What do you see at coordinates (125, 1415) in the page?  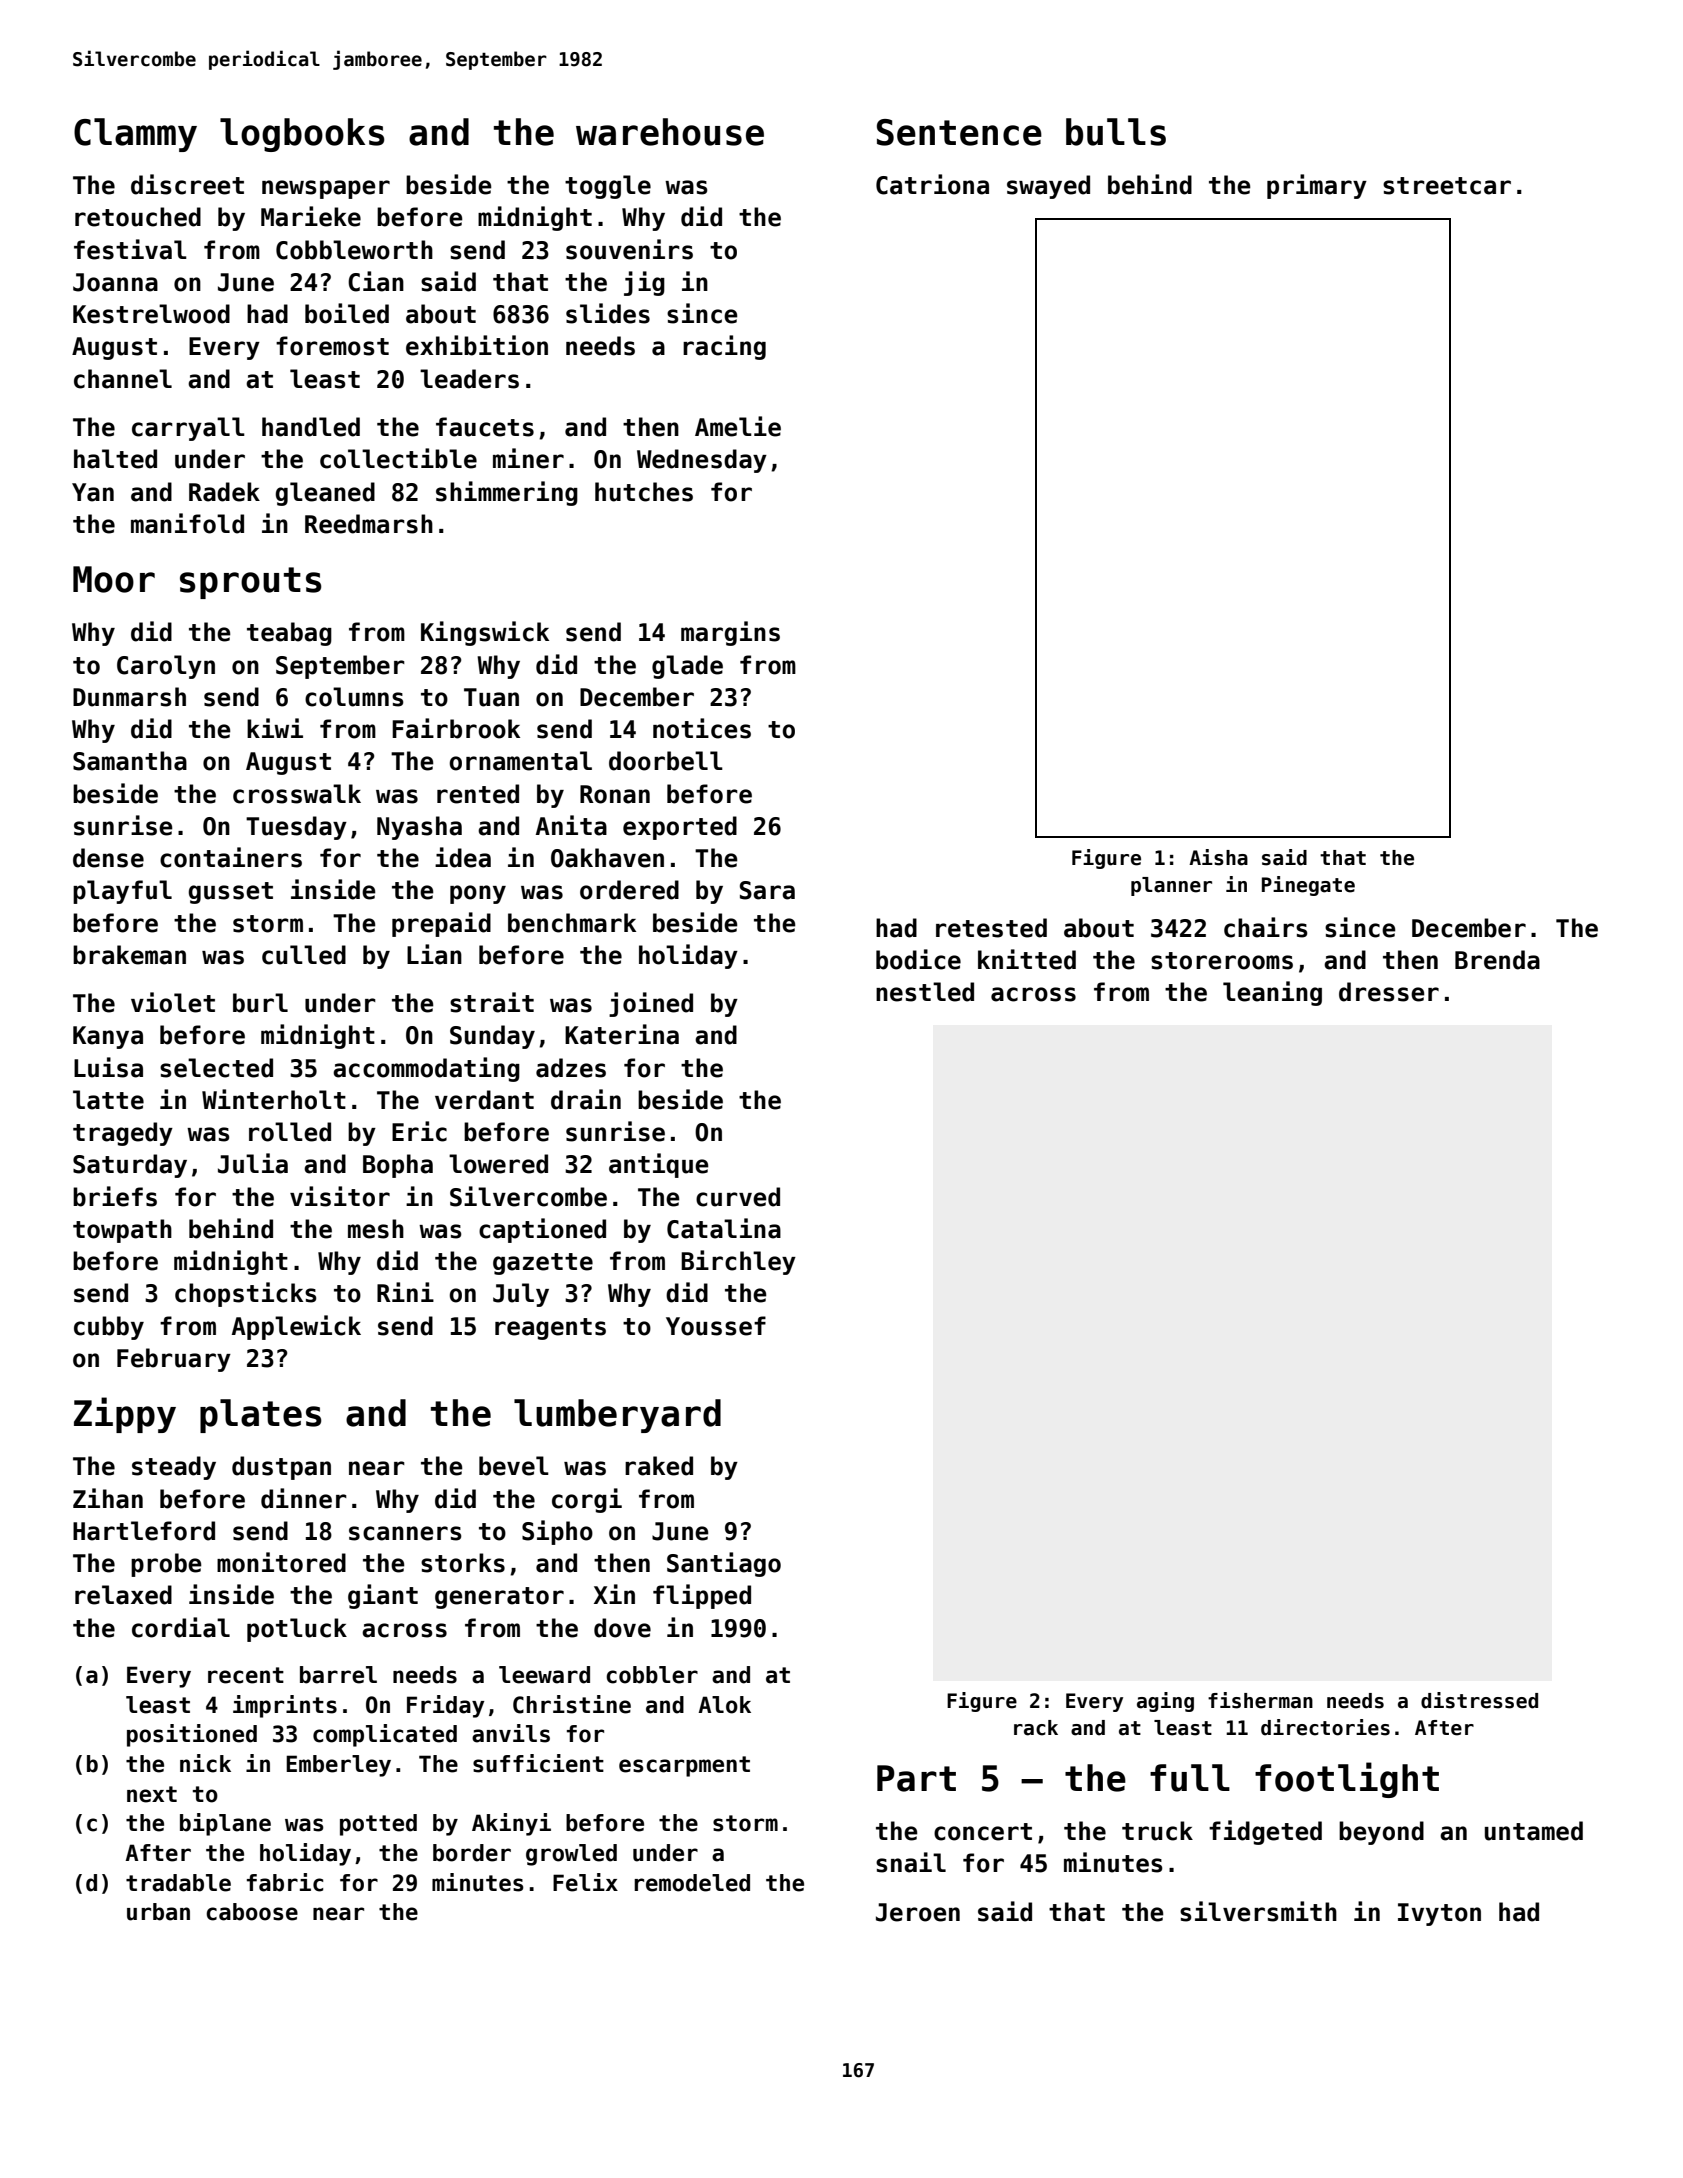 I see `Zippy` at bounding box center [125, 1415].
